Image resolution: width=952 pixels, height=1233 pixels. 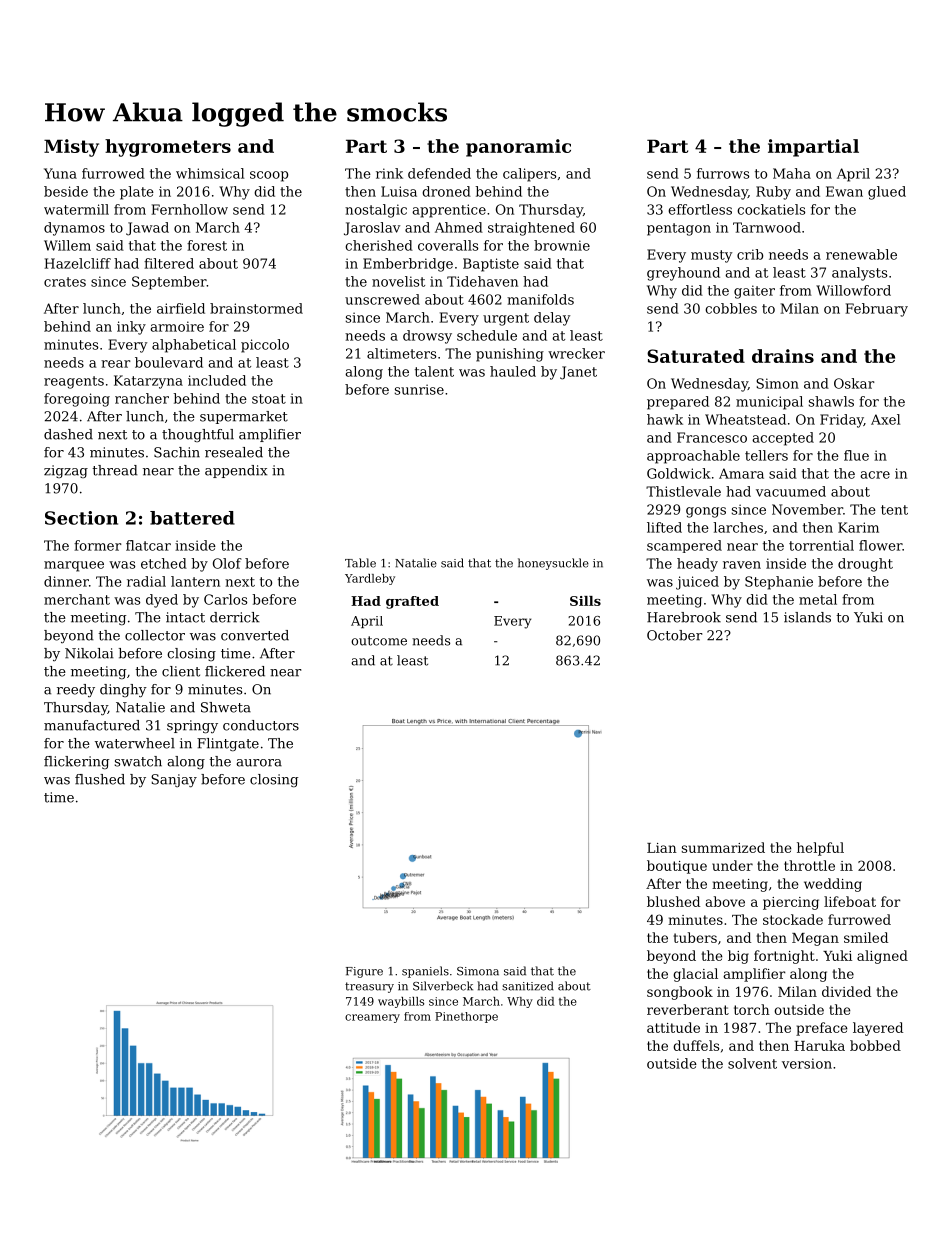 I want to click on battered, so click(x=192, y=518).
